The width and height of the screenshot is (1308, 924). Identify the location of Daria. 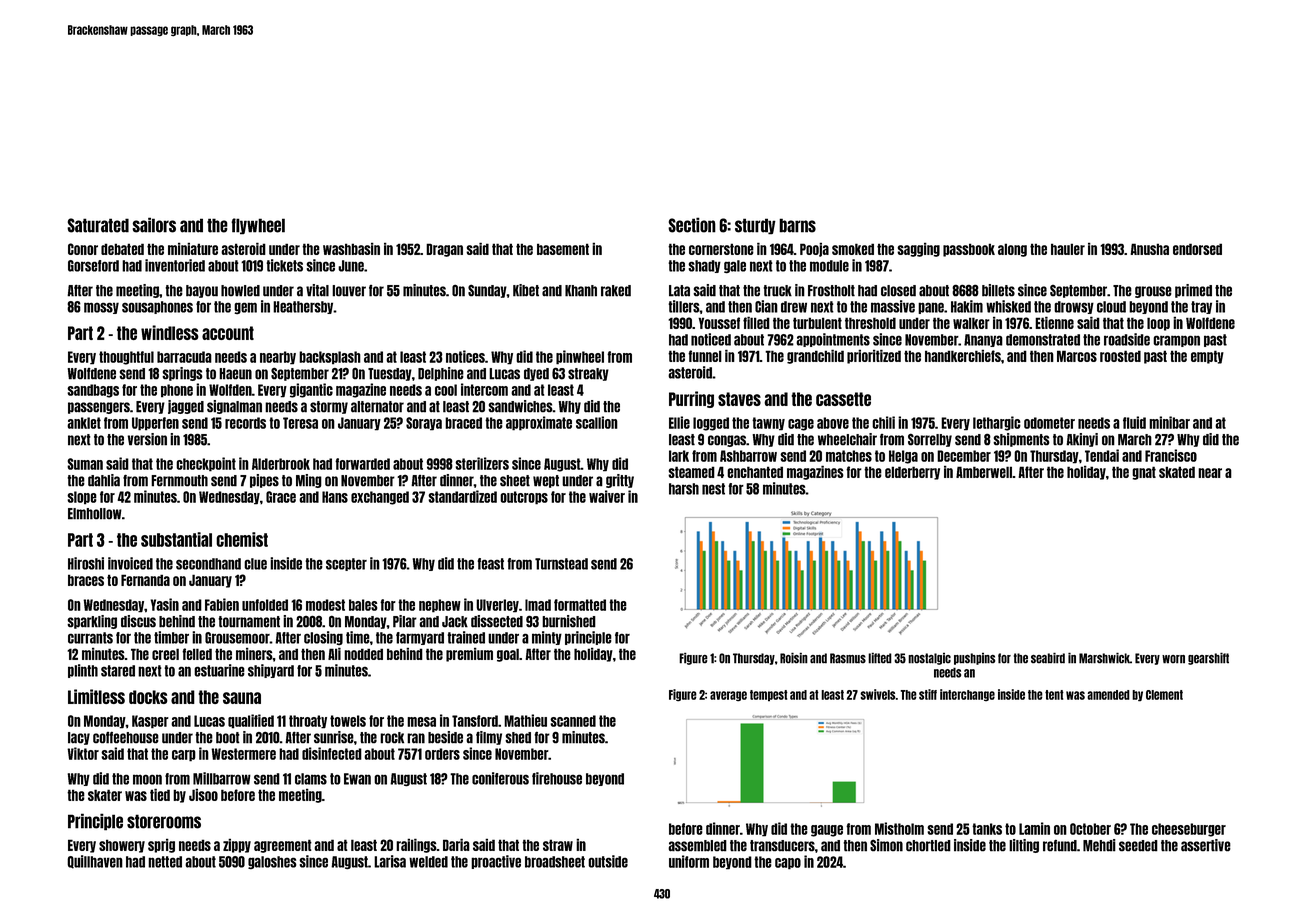
(456, 845).
